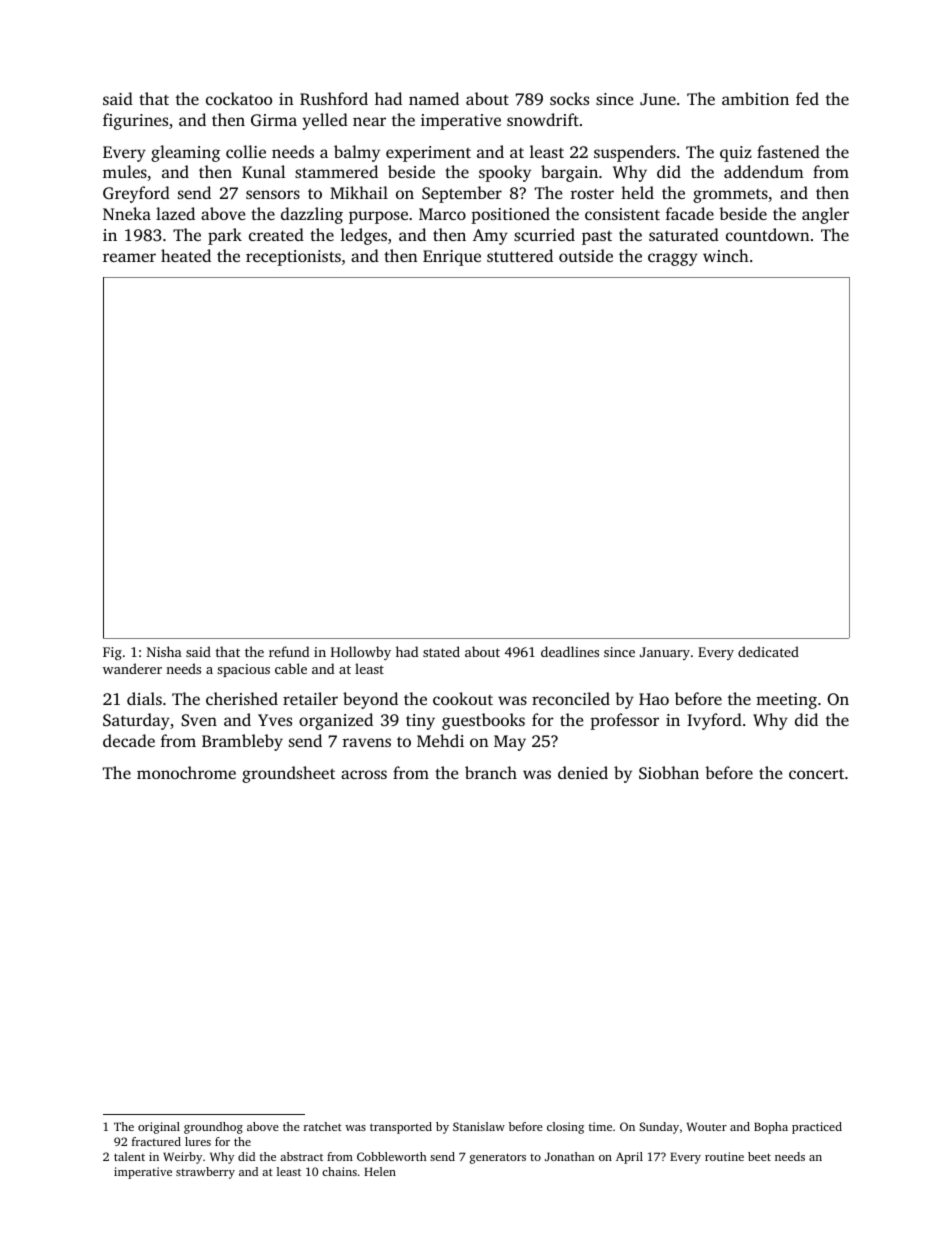 Image resolution: width=952 pixels, height=1233 pixels. I want to click on named, so click(434, 98).
